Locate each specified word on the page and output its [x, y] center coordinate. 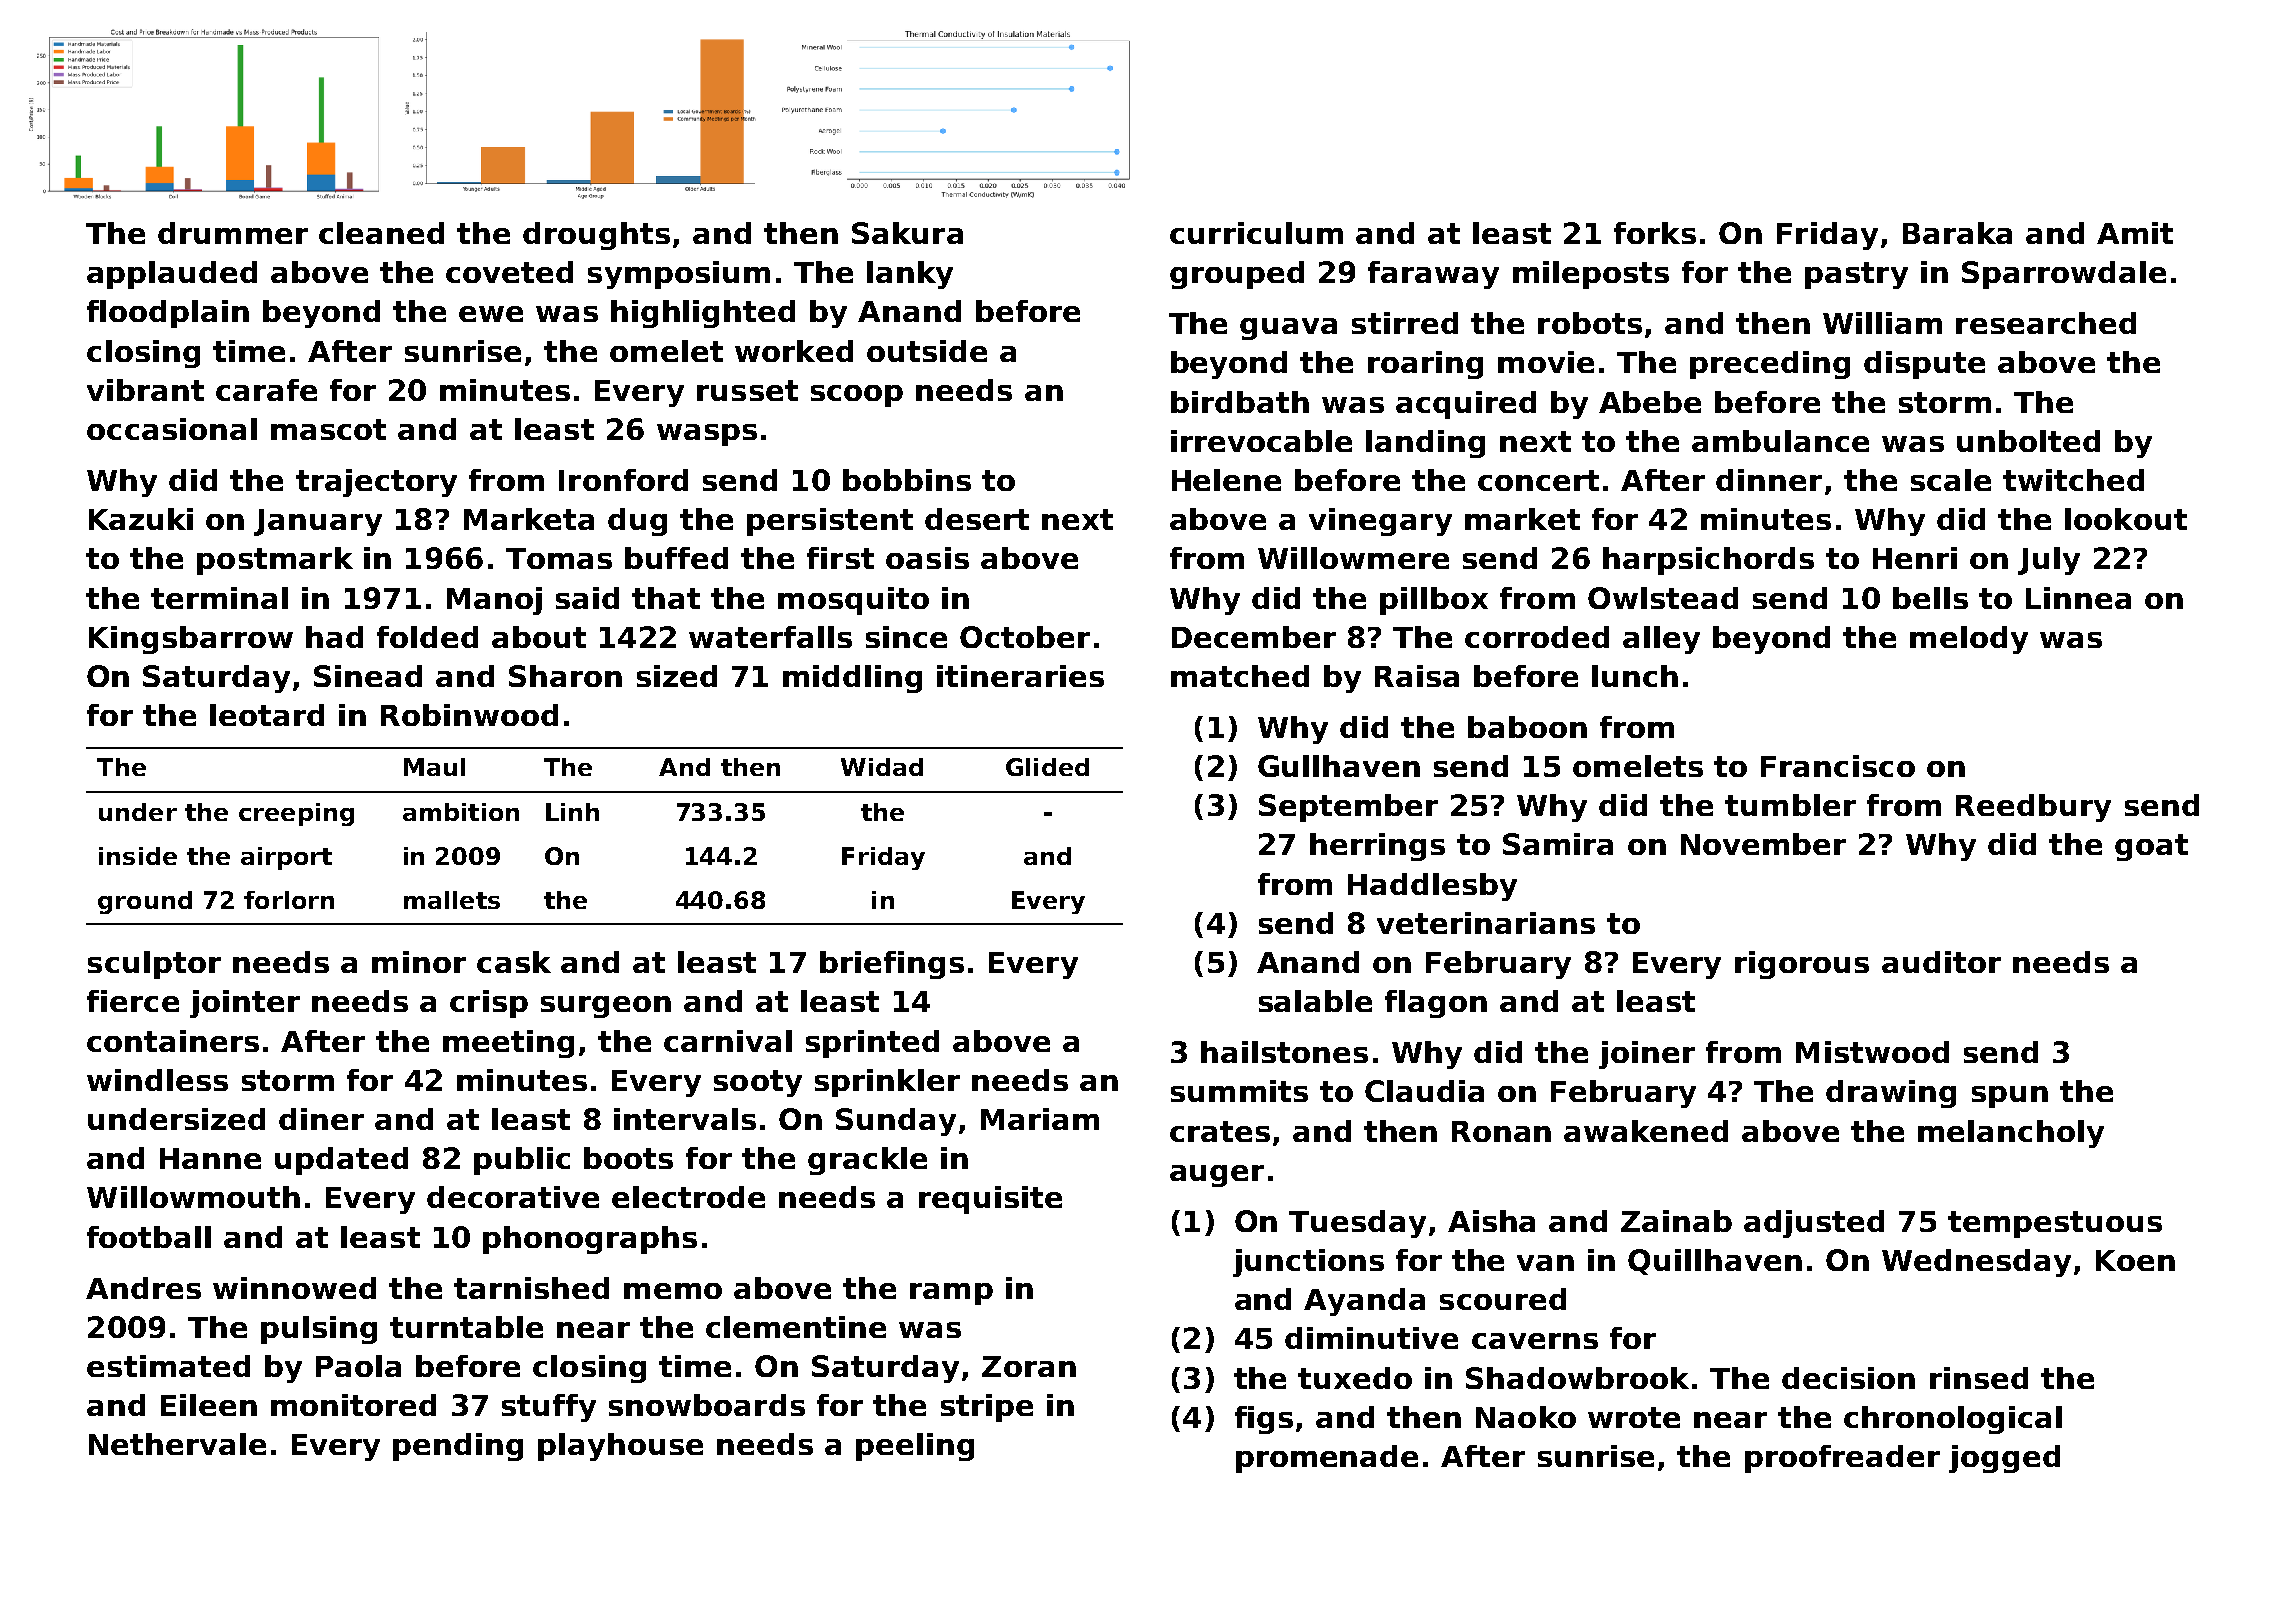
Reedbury [2033, 808]
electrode [688, 1197]
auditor [1941, 962]
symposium [679, 275]
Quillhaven [1715, 1262]
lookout [2126, 519]
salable [1315, 1001]
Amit [2135, 233]
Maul [434, 767]
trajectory [376, 483]
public [522, 1161]
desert [977, 519]
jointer [245, 1004]
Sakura [907, 233]
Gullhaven [1339, 766]
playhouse [620, 1447]
